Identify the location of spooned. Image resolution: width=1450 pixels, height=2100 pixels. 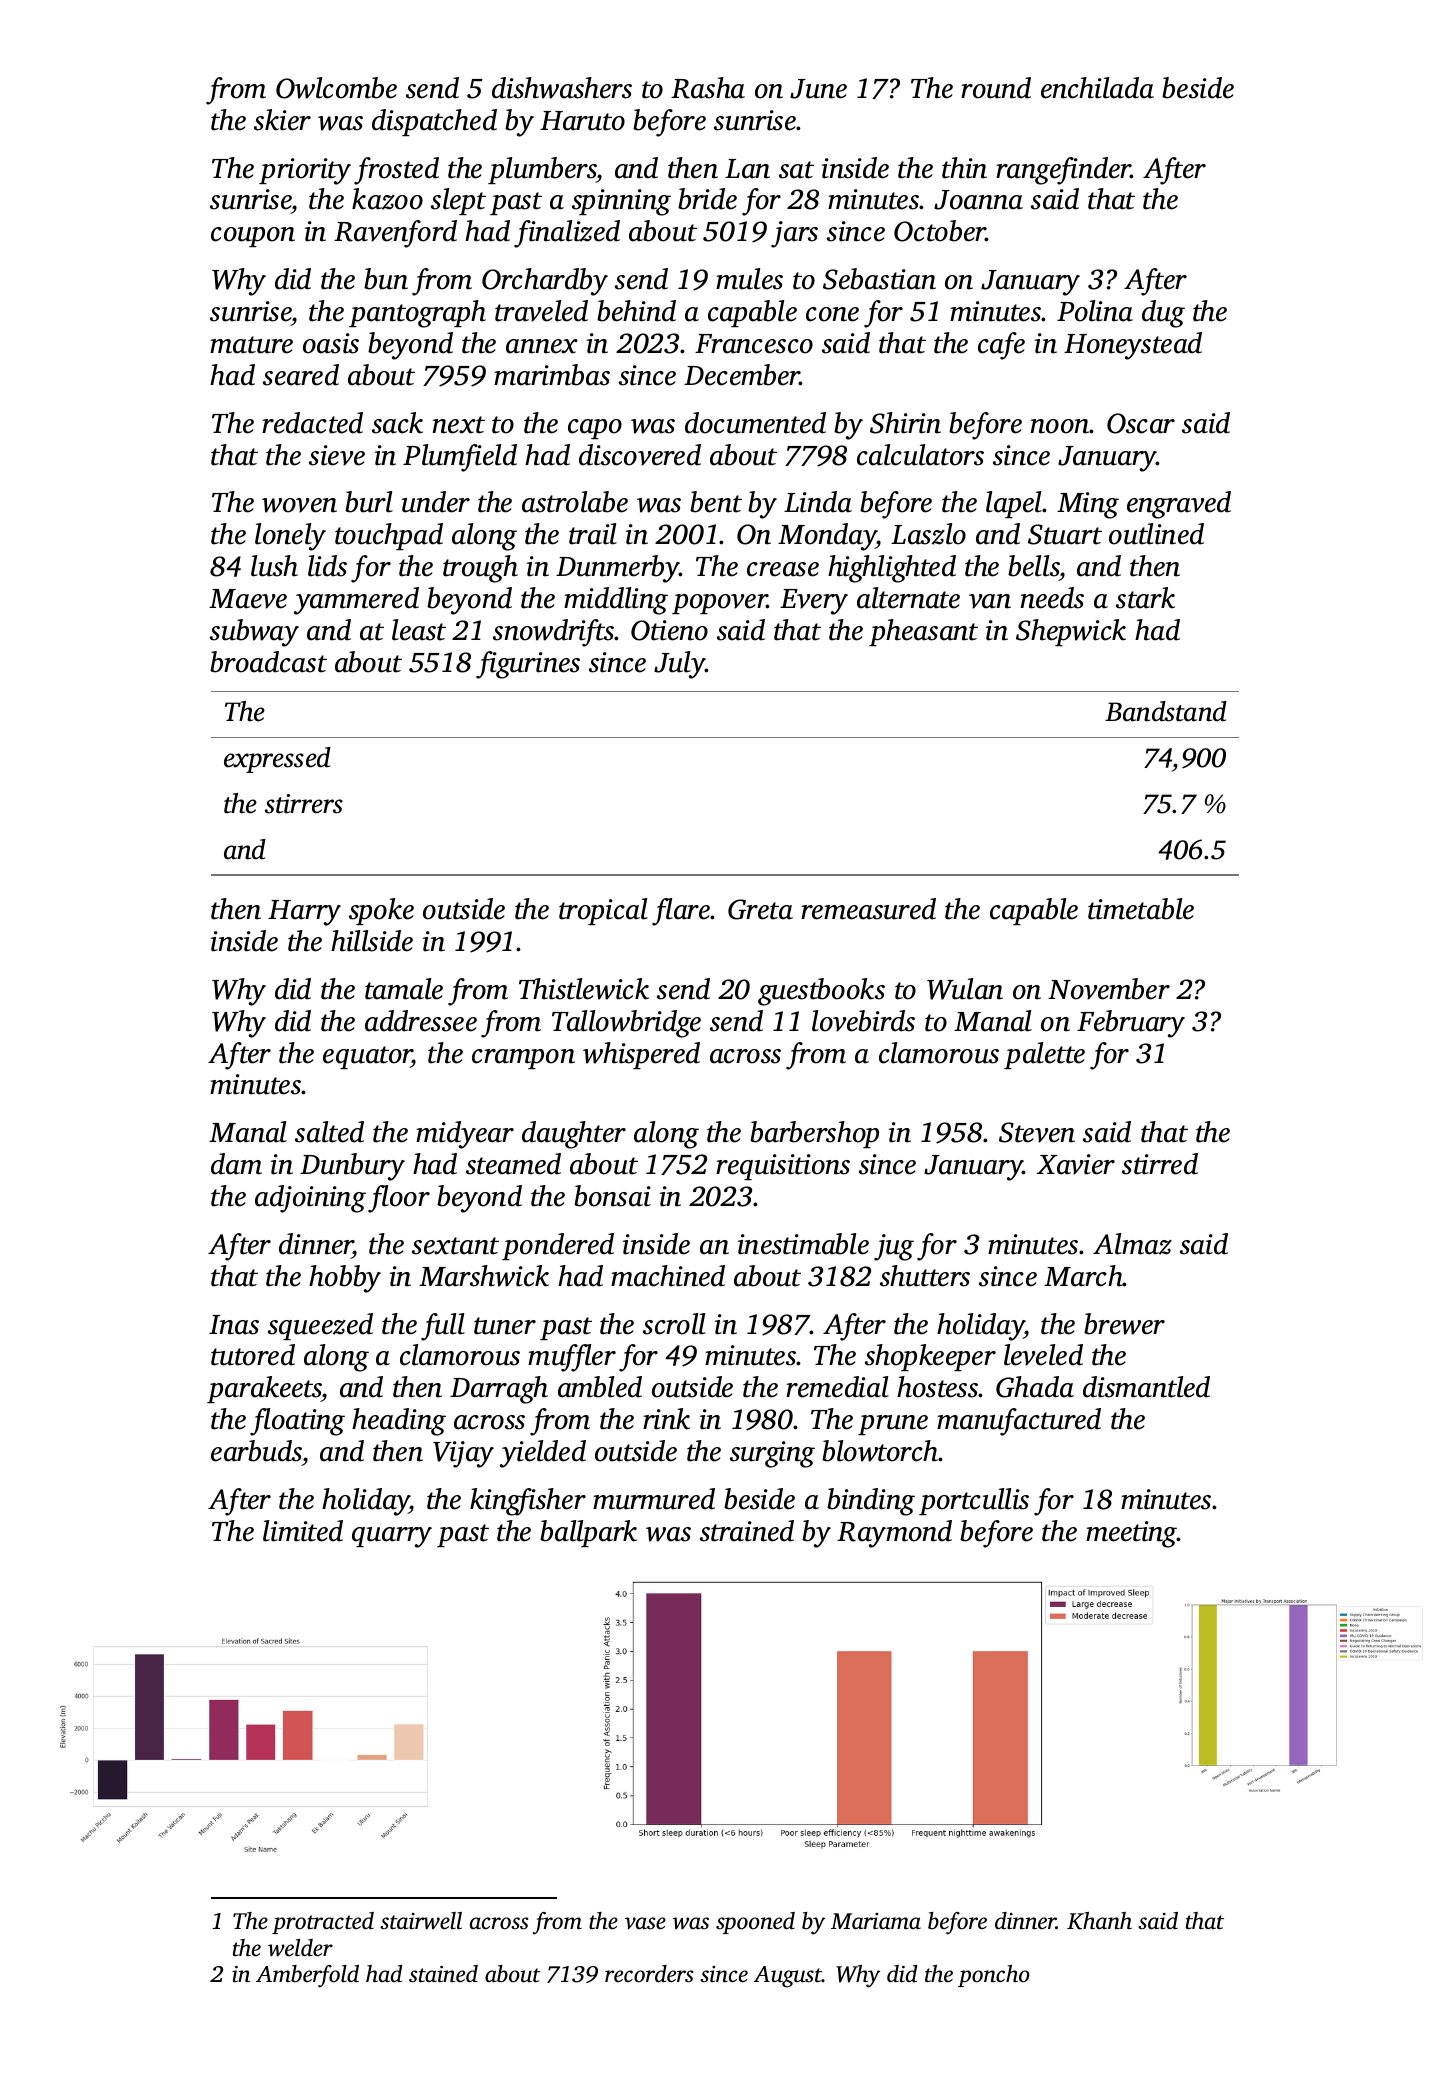
(755, 1923).
